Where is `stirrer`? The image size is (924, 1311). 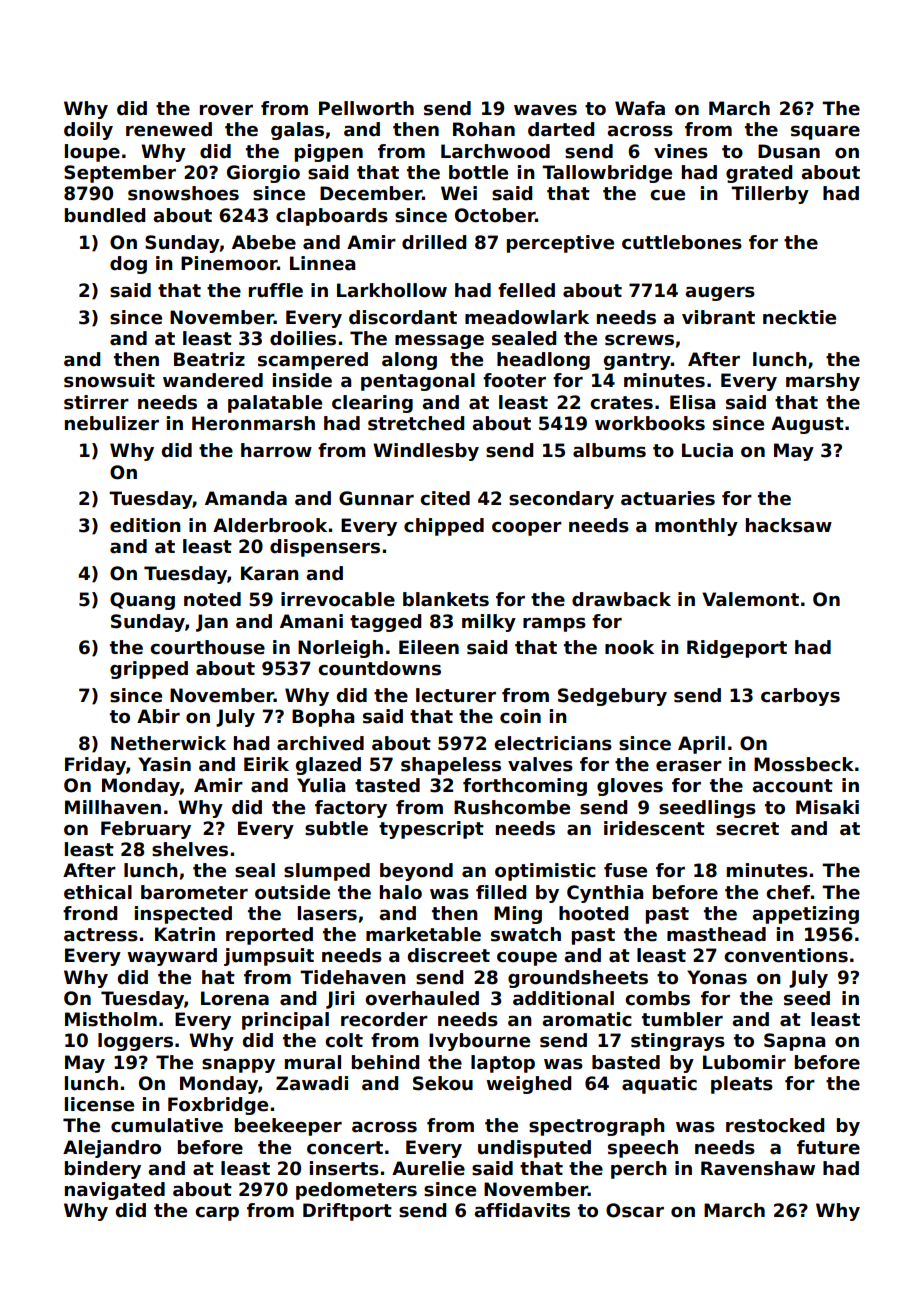
stirrer is located at coordinates (96, 402).
